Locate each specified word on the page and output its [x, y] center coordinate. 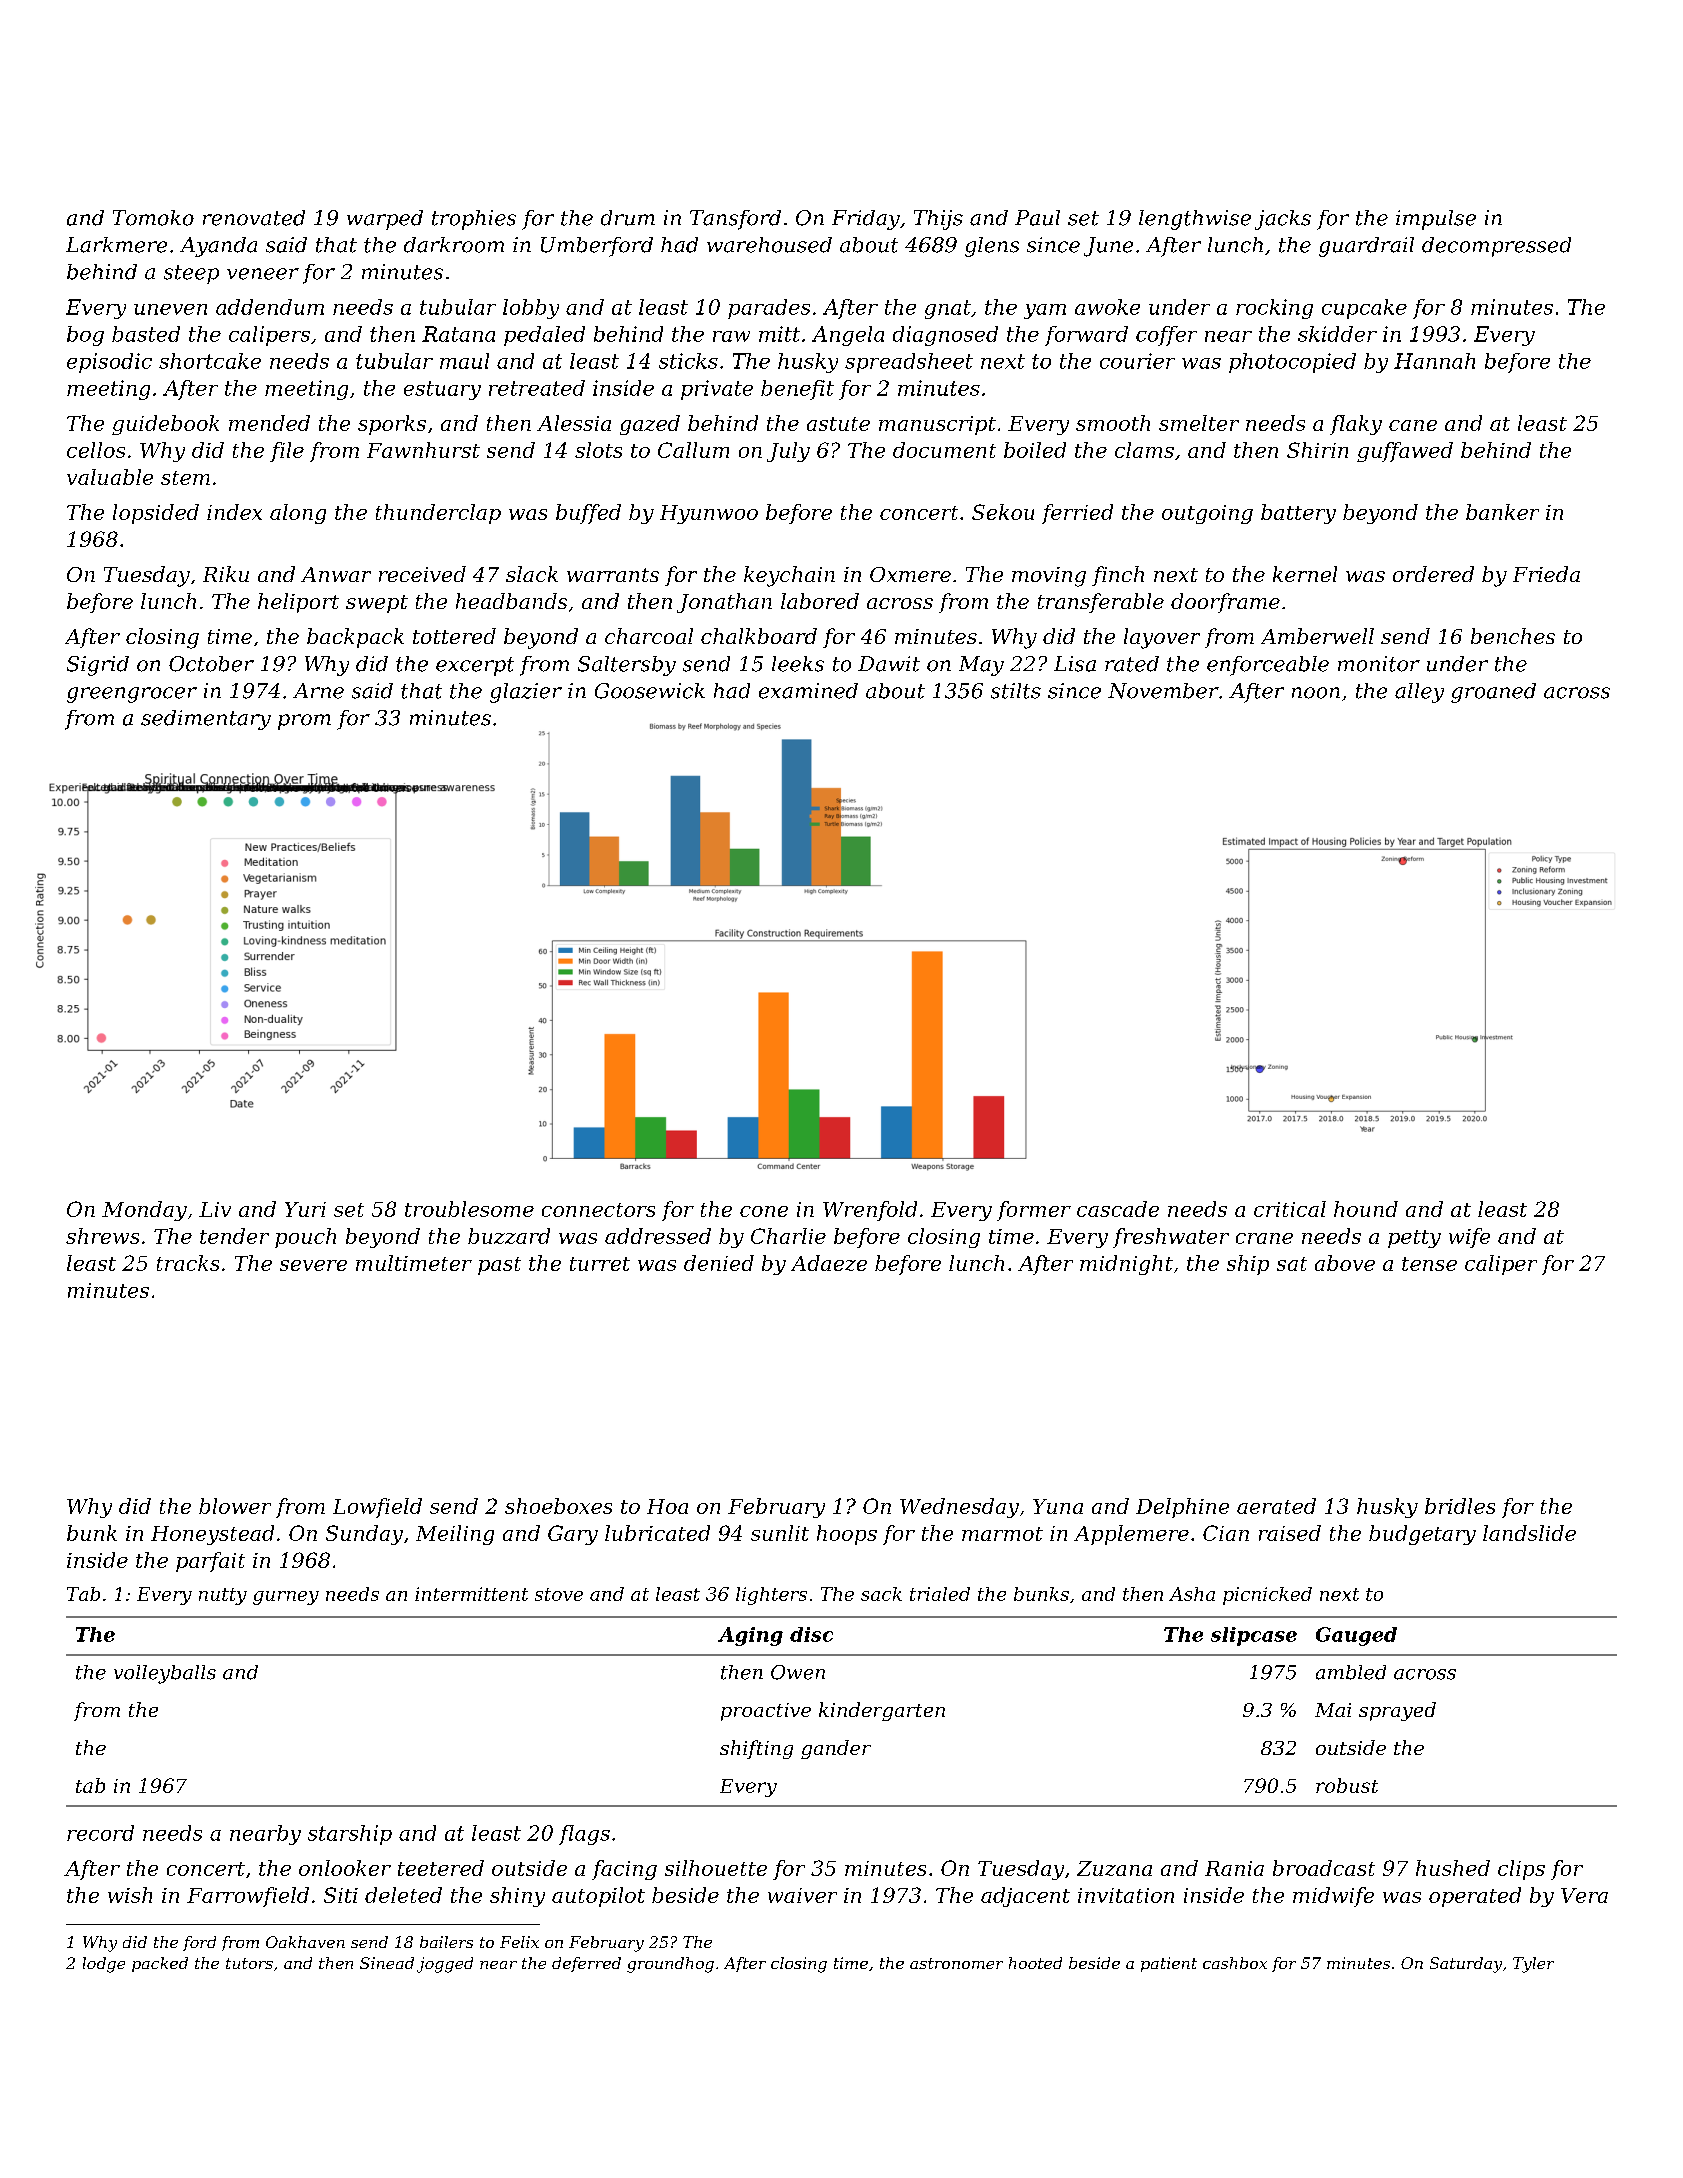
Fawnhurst [423, 450]
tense [1429, 1264]
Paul [1037, 218]
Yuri [305, 1209]
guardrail [1366, 247]
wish [130, 1895]
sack [881, 1594]
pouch [305, 1238]
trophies [474, 220]
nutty [223, 1596]
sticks [688, 361]
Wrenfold [870, 1211]
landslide [1529, 1533]
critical [1290, 1209]
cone [764, 1211]
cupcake [1364, 309]
